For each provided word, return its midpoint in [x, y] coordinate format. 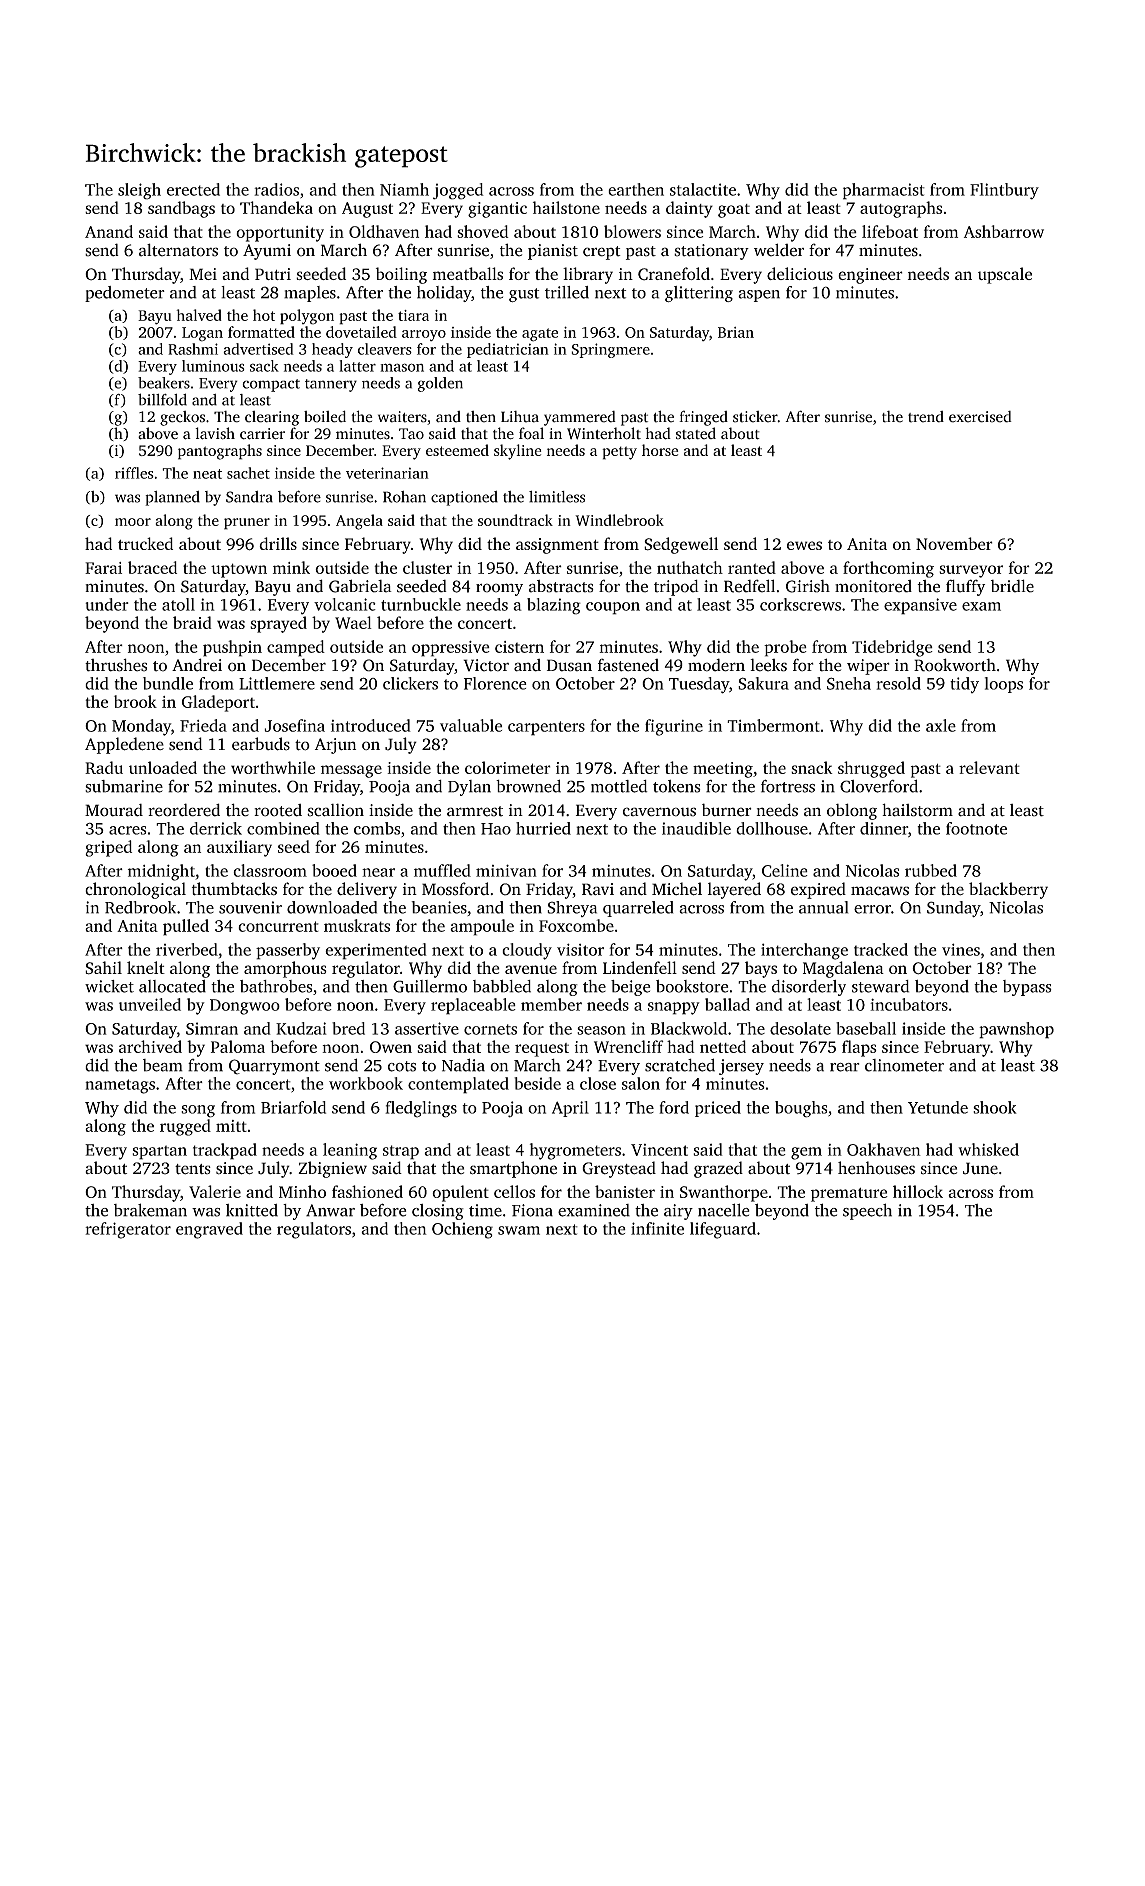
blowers [632, 231]
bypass [1027, 988]
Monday [141, 727]
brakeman [150, 1210]
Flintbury [1004, 191]
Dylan [469, 788]
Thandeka [276, 207]
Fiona [532, 1210]
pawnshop [1016, 1030]
